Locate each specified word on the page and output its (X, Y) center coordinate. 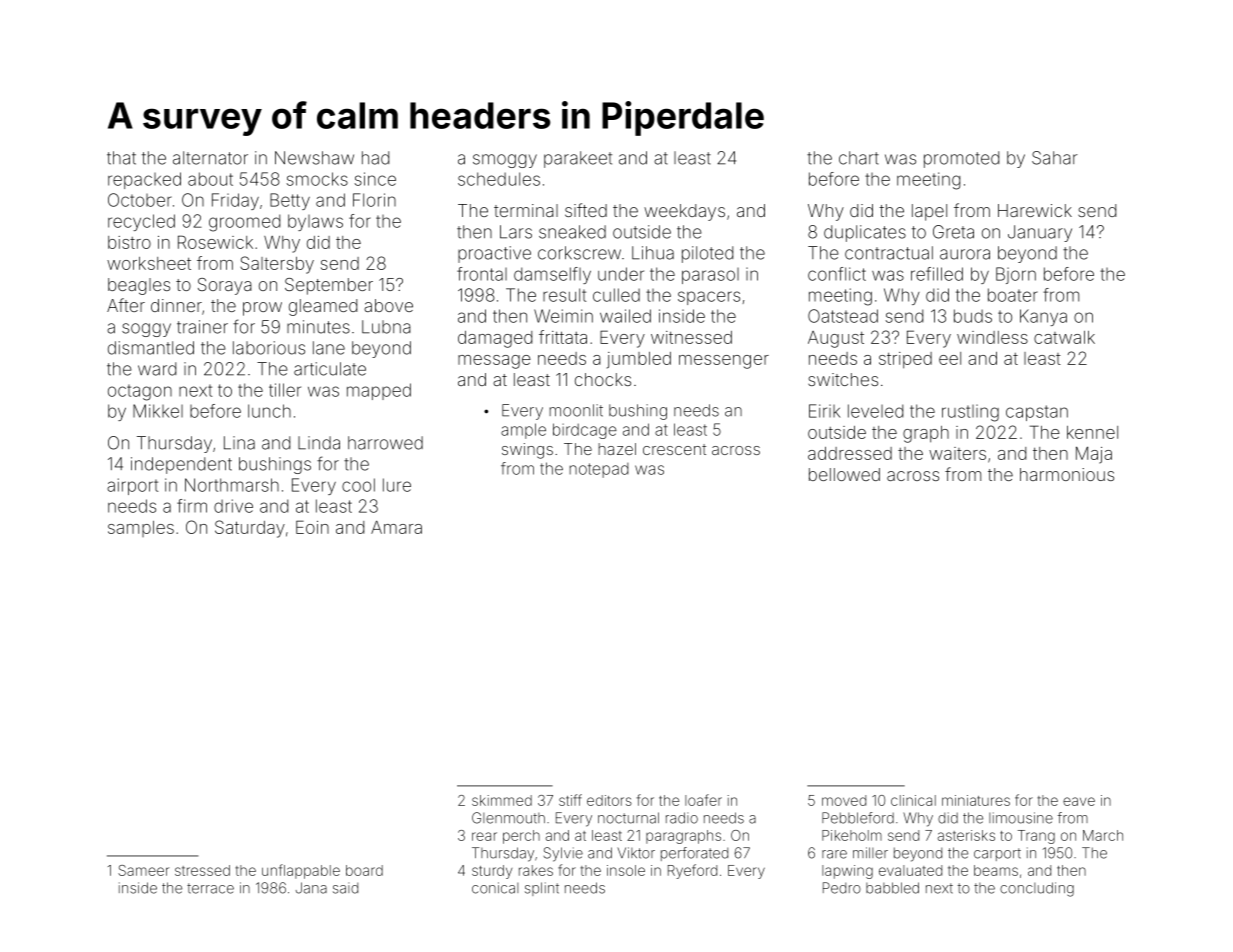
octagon (140, 392)
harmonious (1067, 474)
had (375, 158)
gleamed (323, 307)
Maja (1094, 455)
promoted (961, 159)
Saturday (250, 529)
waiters (957, 453)
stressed (202, 870)
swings (527, 451)
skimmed (502, 800)
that (121, 158)
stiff (570, 800)
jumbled (639, 360)
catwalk (1064, 337)
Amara (396, 527)
